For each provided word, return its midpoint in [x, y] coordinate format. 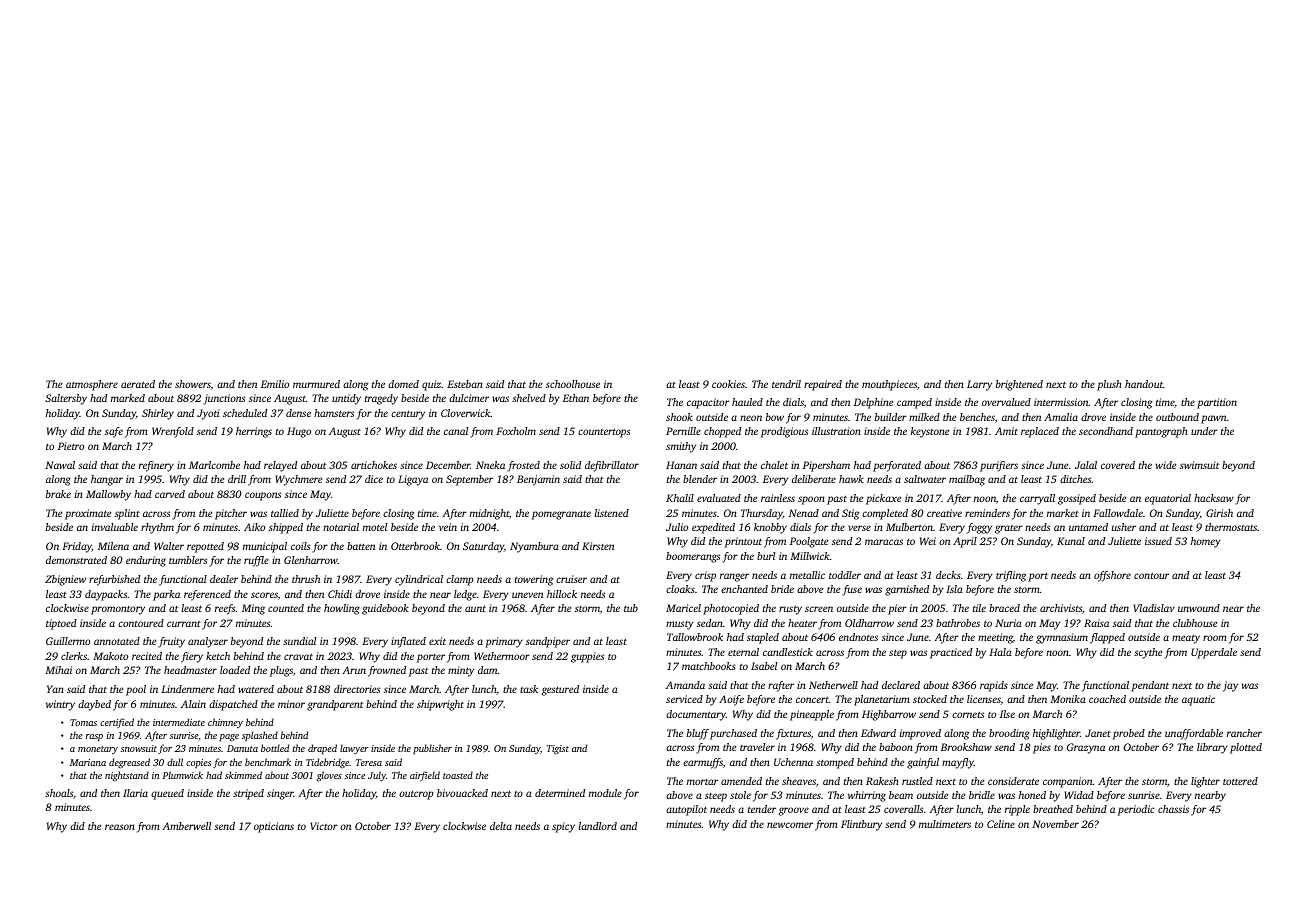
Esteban [465, 384]
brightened [1019, 385]
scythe [1148, 653]
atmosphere [92, 385]
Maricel [683, 608]
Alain [193, 704]
